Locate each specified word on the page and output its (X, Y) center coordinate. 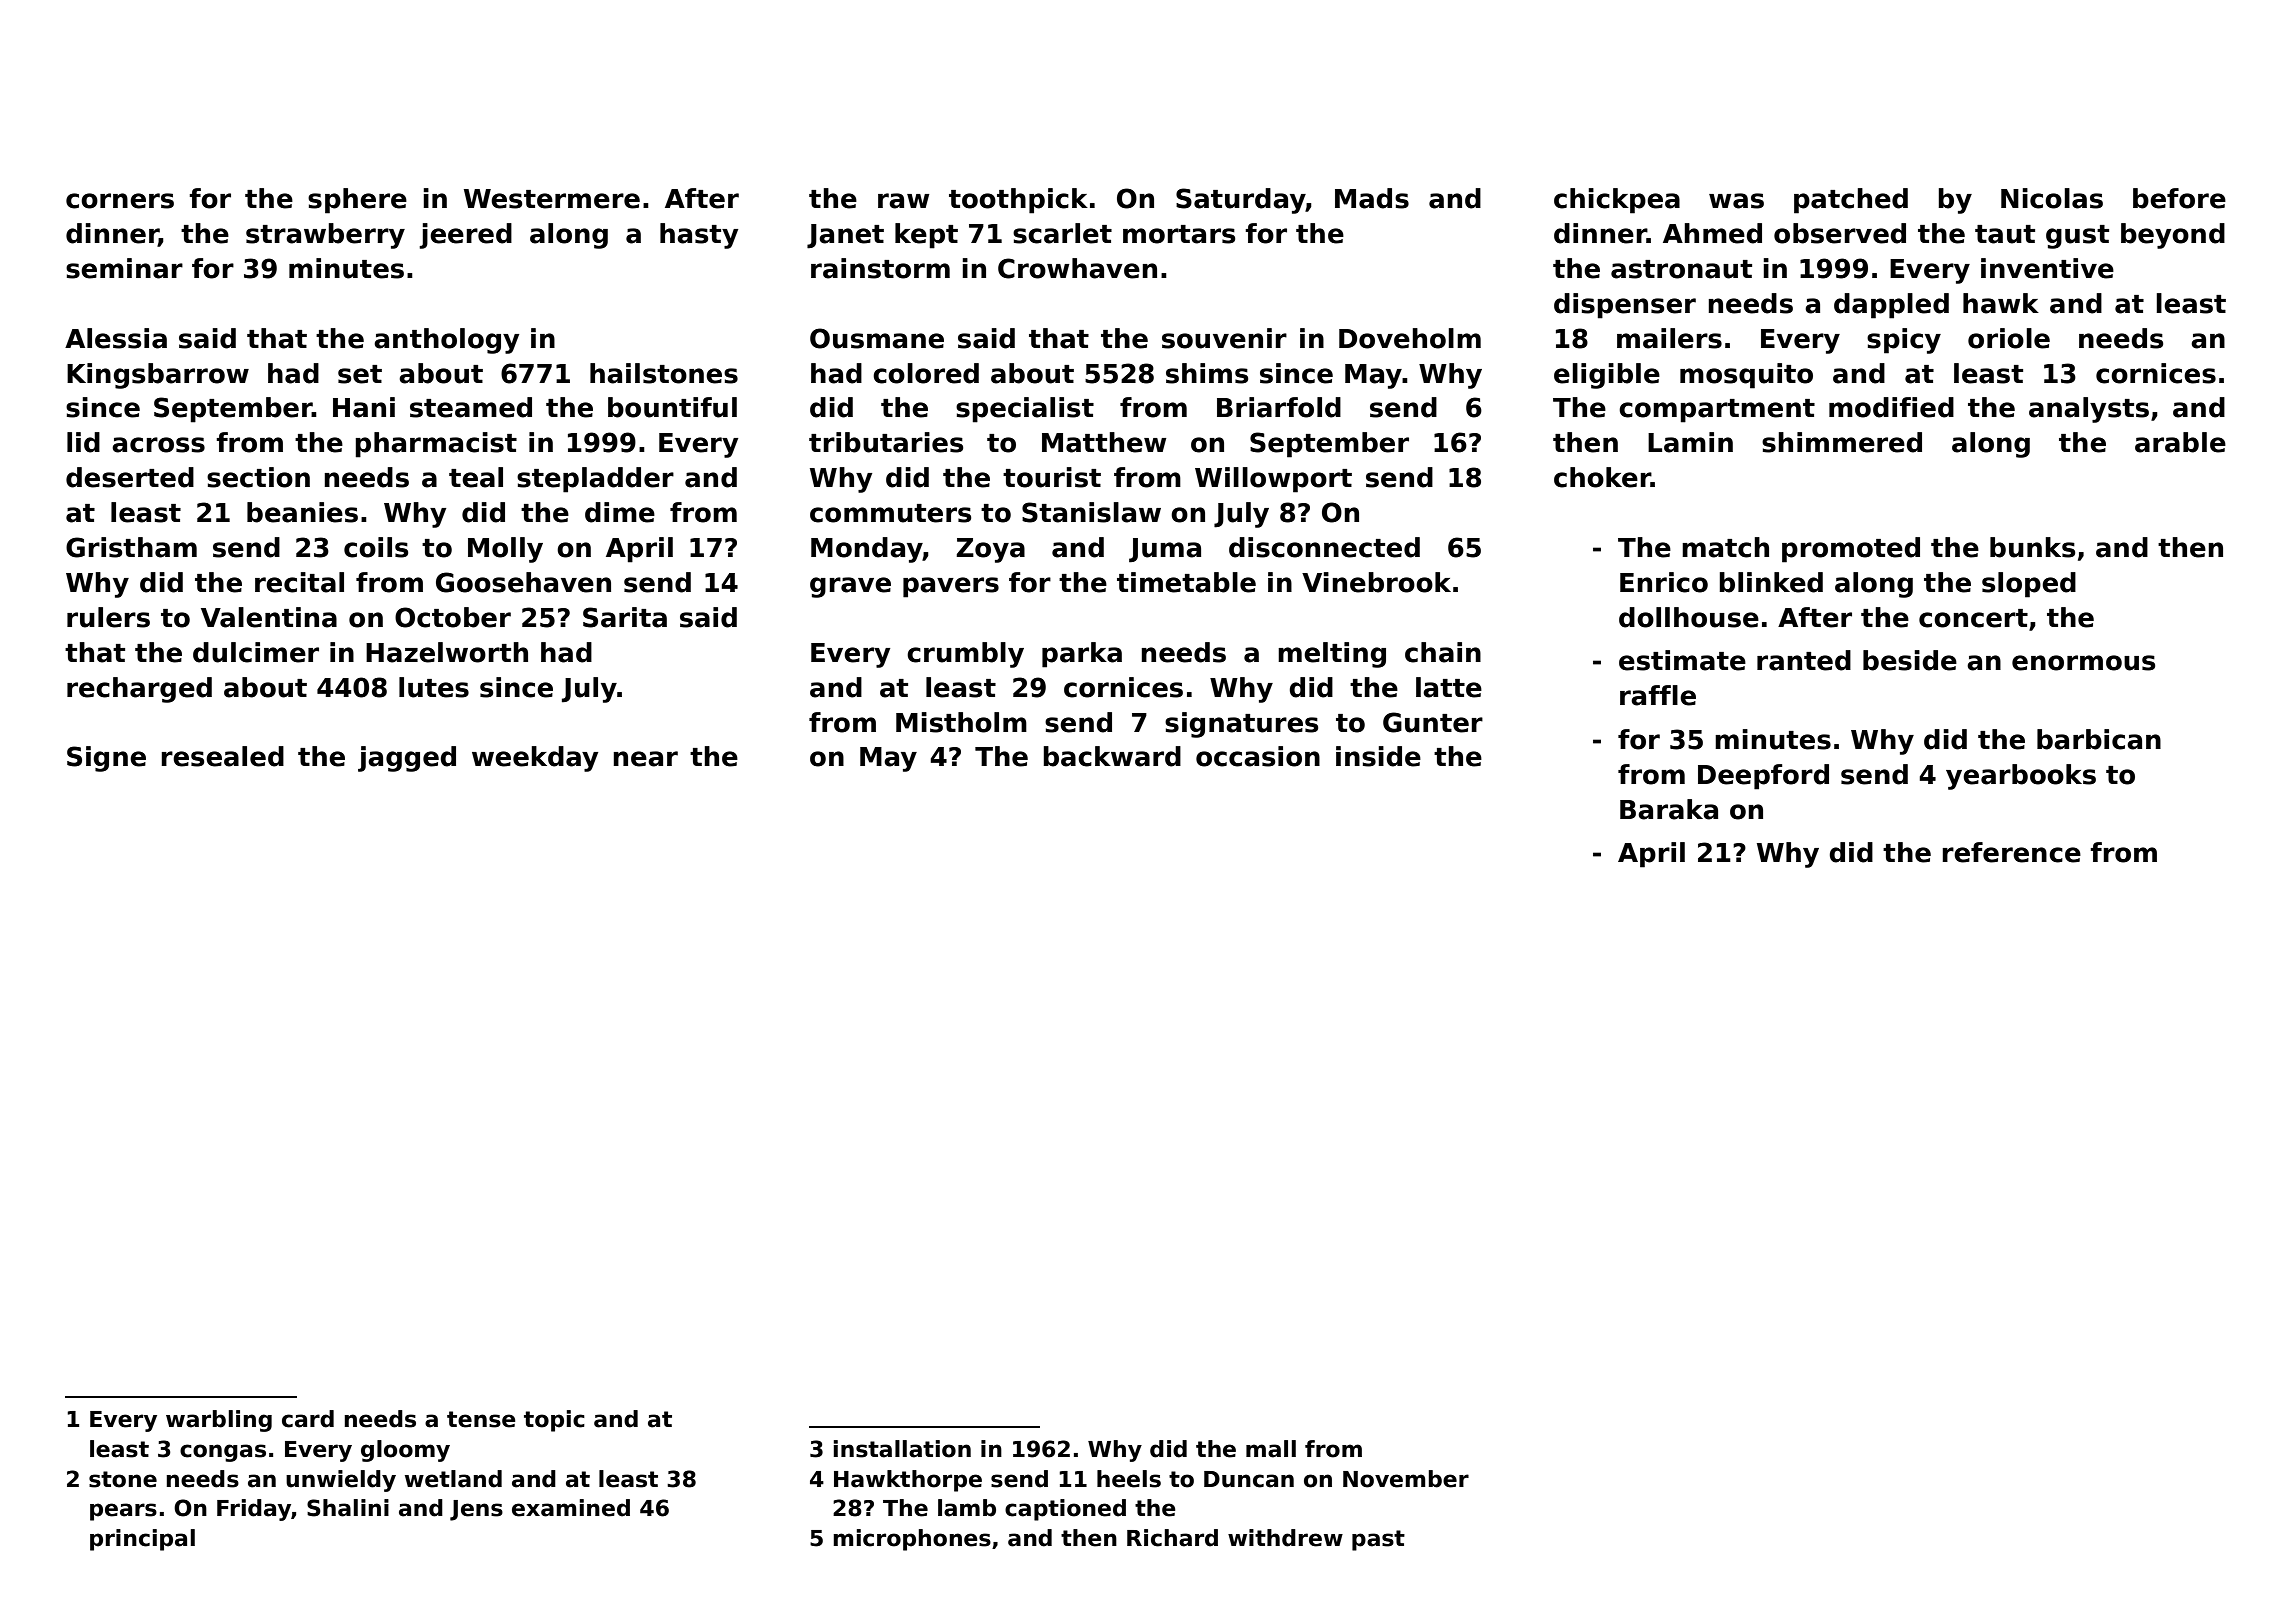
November (1406, 1479)
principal (142, 1540)
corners (120, 201)
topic (554, 1421)
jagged (407, 759)
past (1378, 1540)
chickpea (1617, 201)
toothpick (1018, 201)
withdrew (1285, 1538)
